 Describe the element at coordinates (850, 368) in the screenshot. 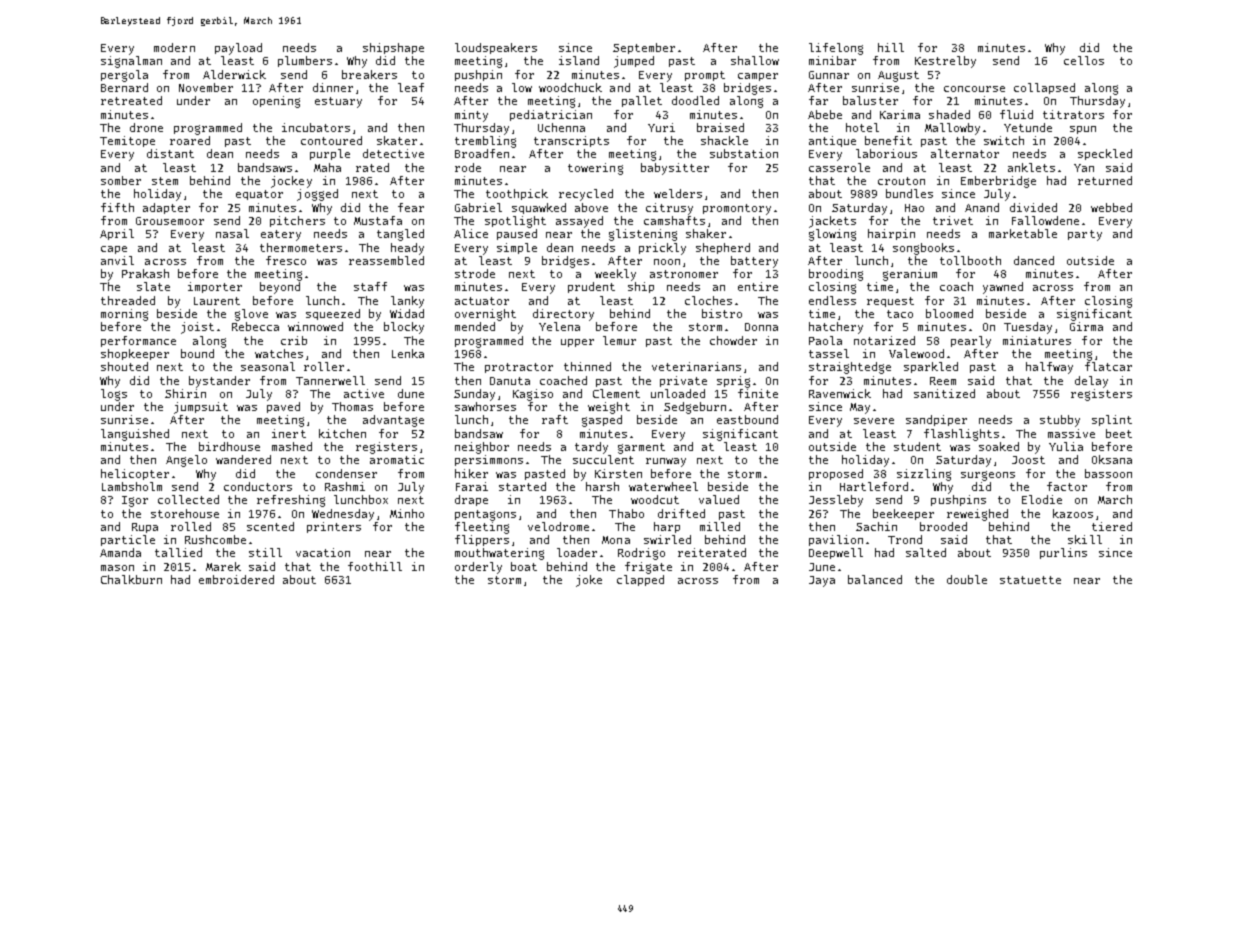

I see `straightedge` at that location.
